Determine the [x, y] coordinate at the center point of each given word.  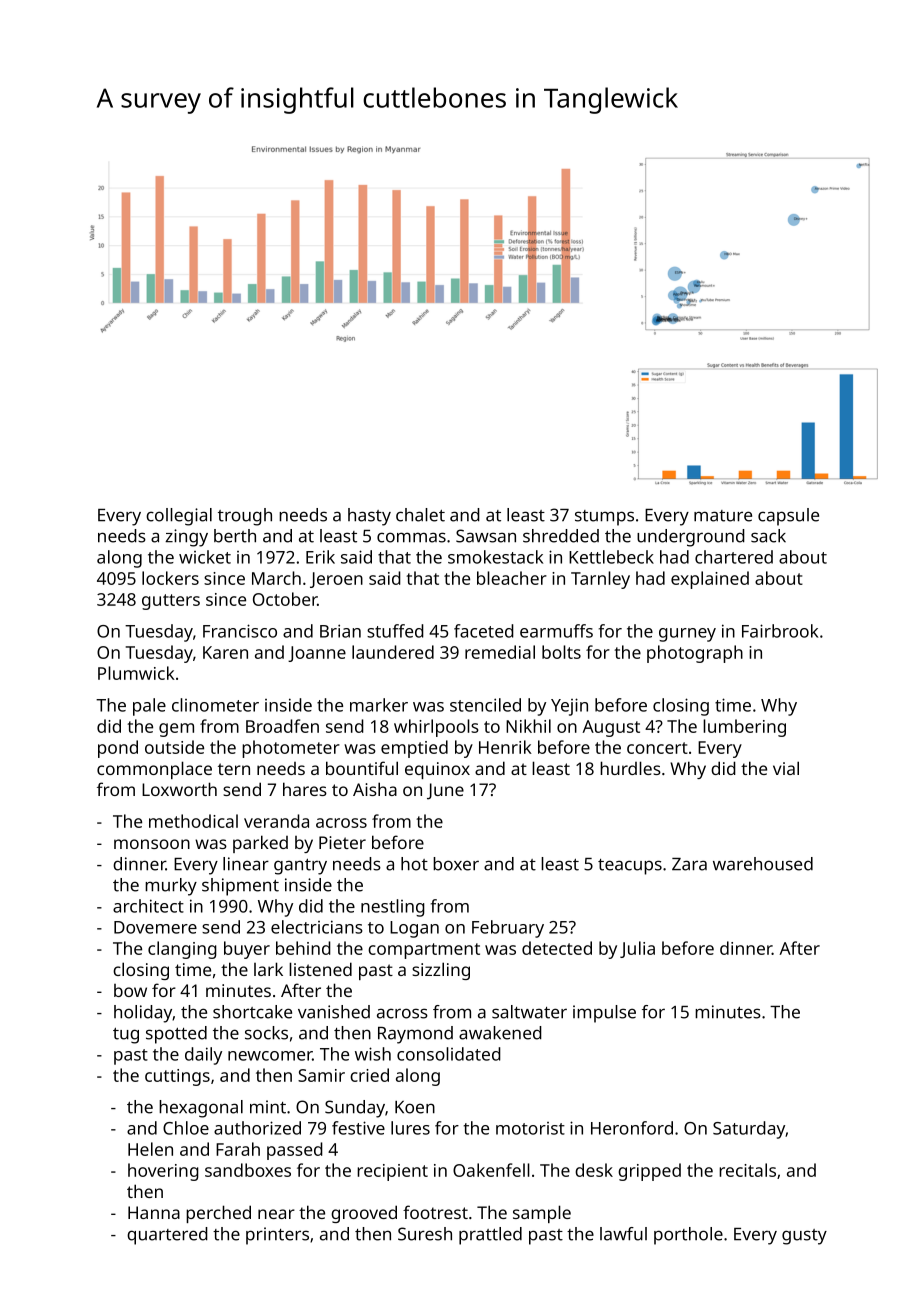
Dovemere [155, 927]
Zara [689, 864]
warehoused [763, 864]
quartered [167, 1236]
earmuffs [556, 631]
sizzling [441, 971]
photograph [695, 654]
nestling [393, 908]
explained [710, 580]
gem [176, 730]
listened [320, 969]
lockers [170, 578]
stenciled [485, 705]
